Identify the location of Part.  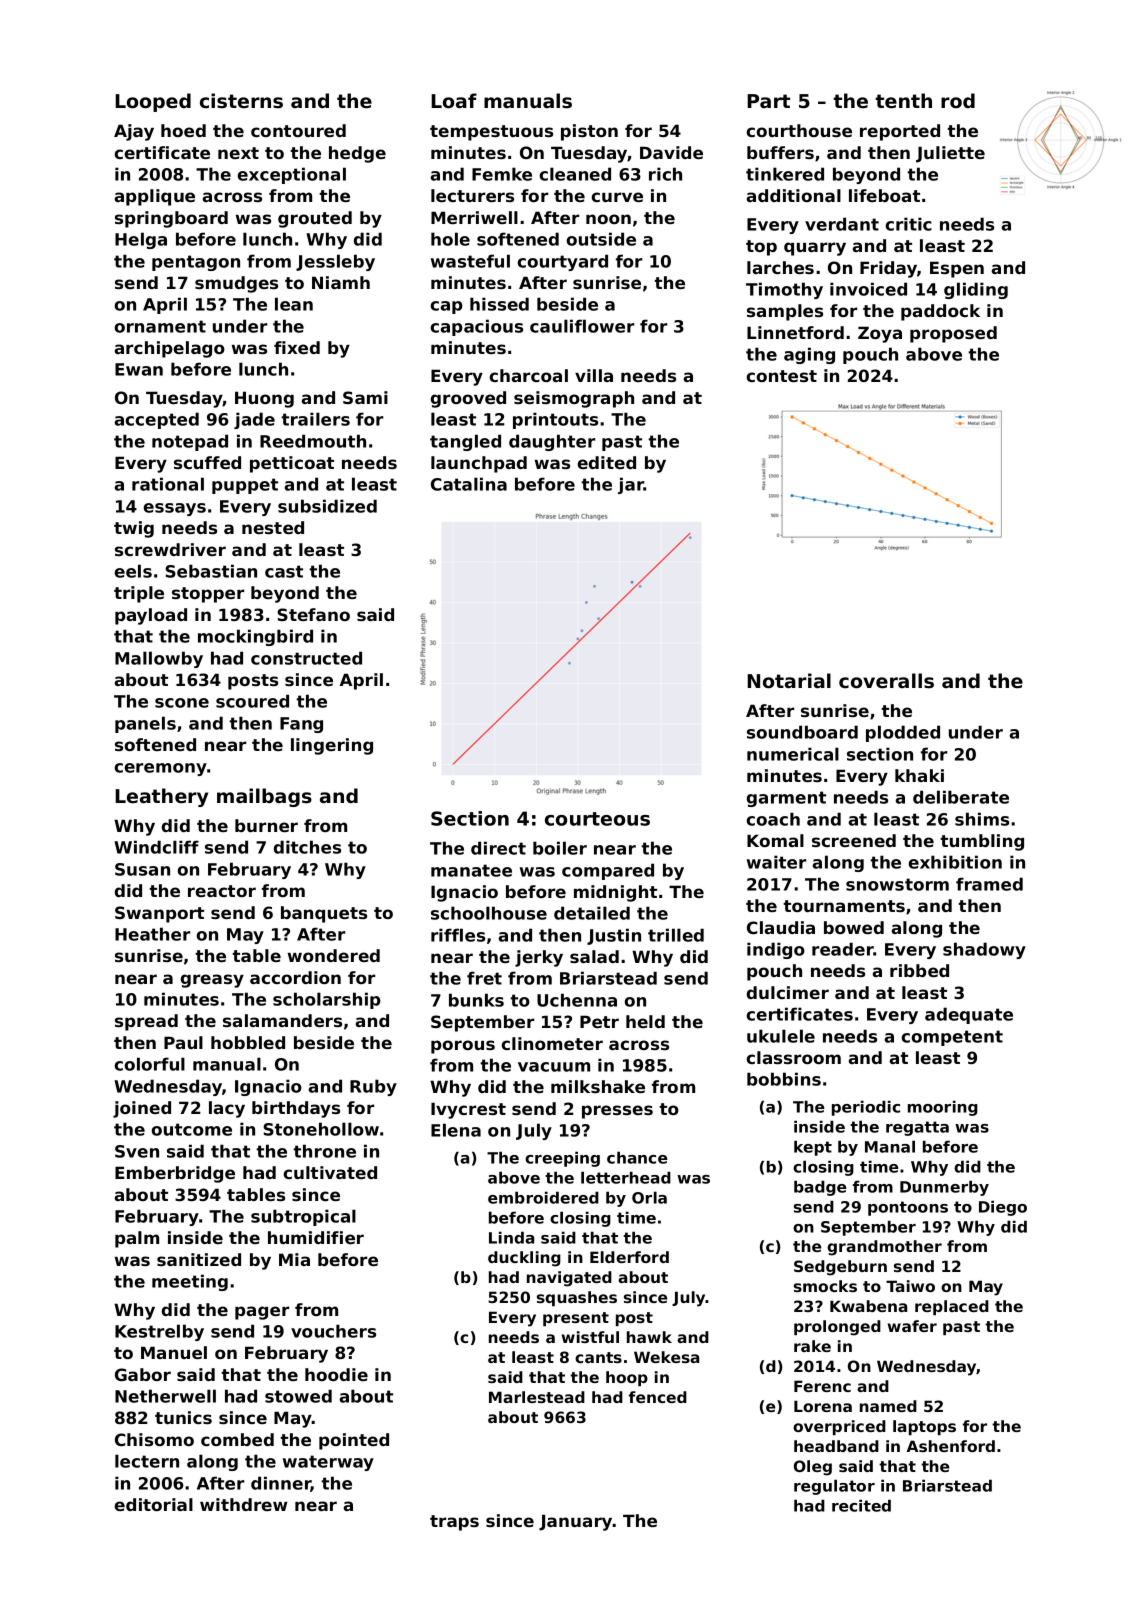
(768, 101).
